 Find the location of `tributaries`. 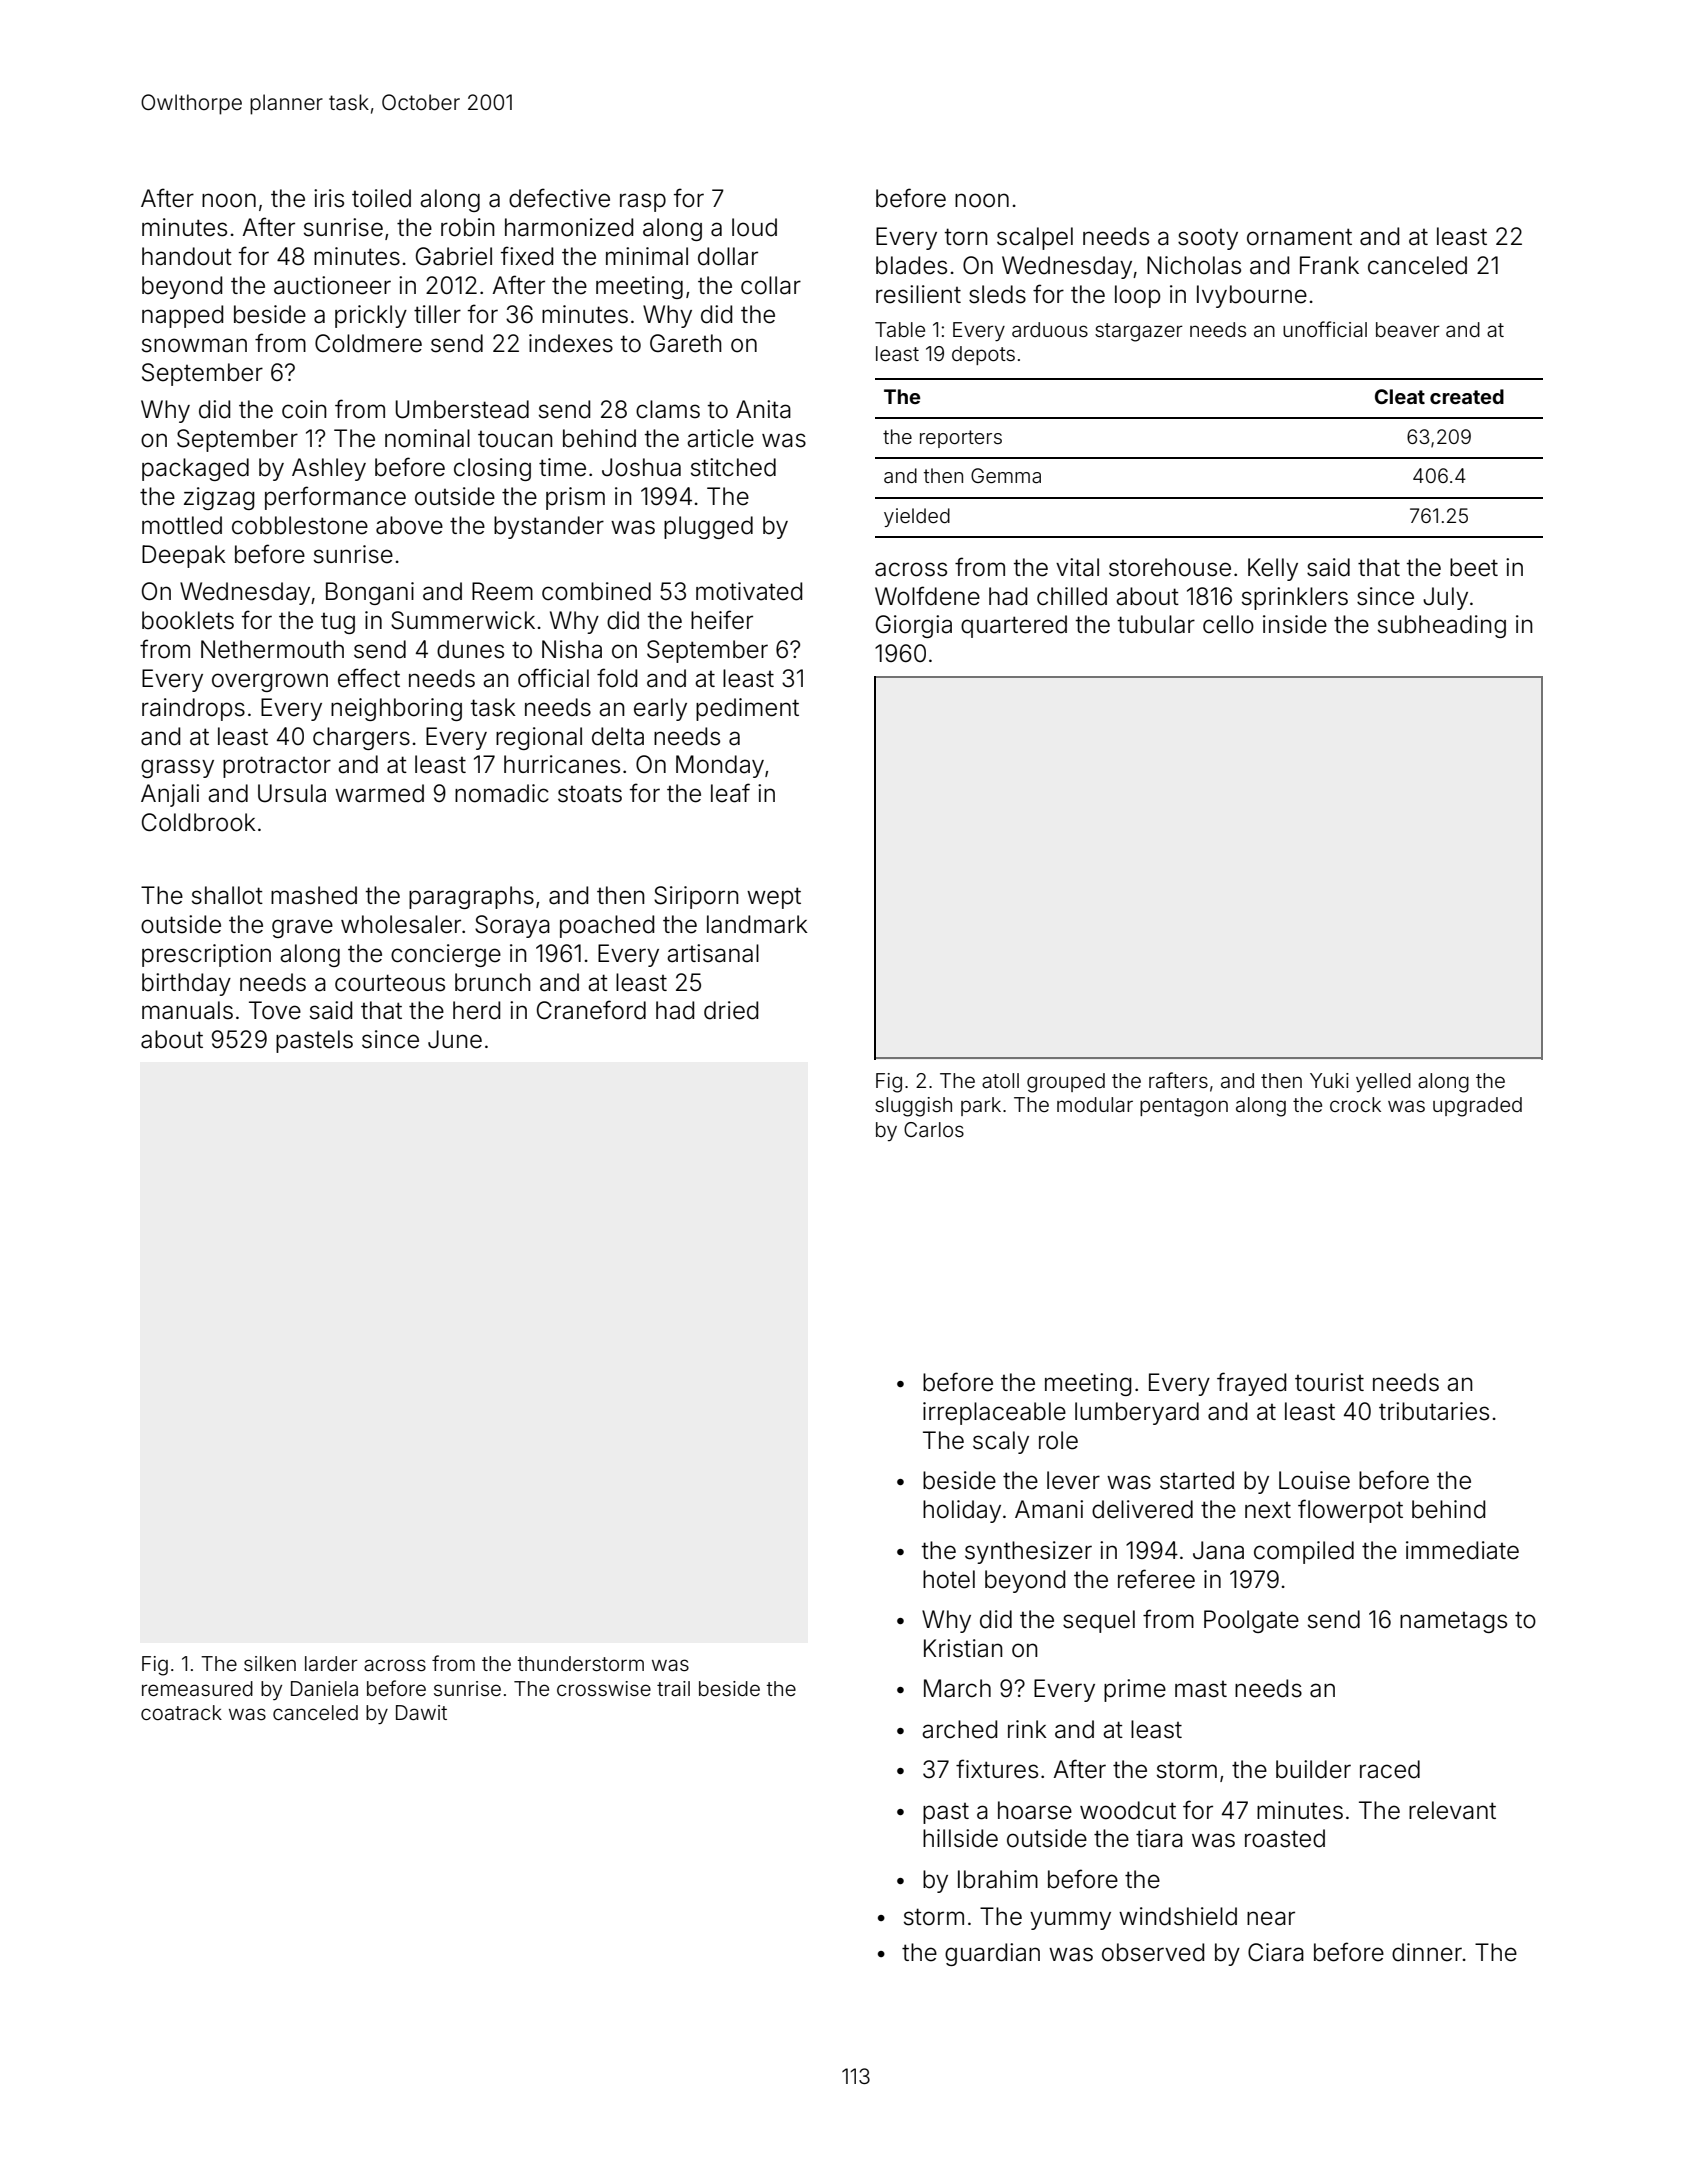

tributaries is located at coordinates (1434, 1411).
